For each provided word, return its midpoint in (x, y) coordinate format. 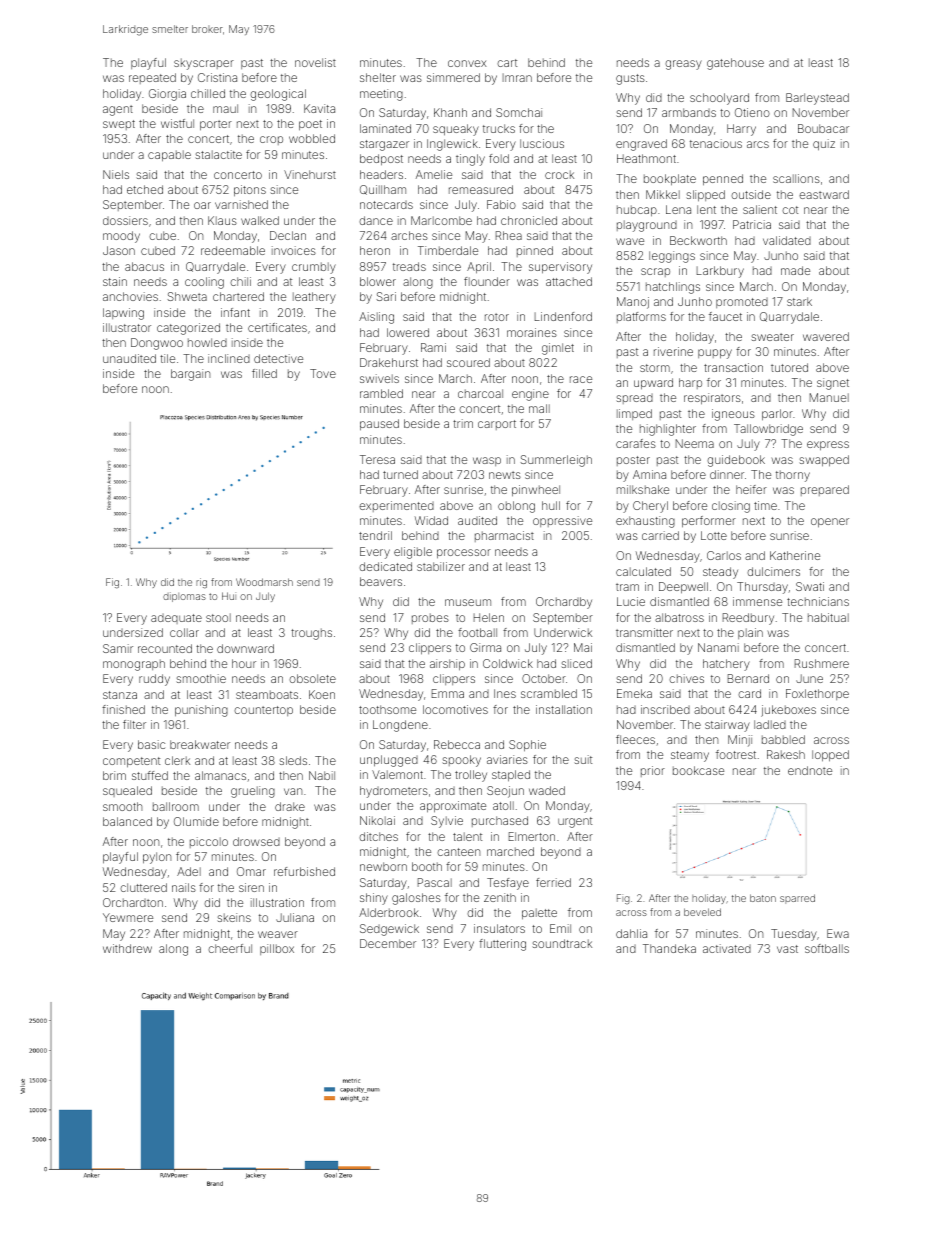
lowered (408, 332)
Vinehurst (310, 174)
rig (201, 583)
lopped (830, 756)
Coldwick (508, 663)
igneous (733, 415)
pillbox (277, 949)
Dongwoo (157, 344)
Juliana (295, 917)
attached (569, 281)
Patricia (752, 224)
